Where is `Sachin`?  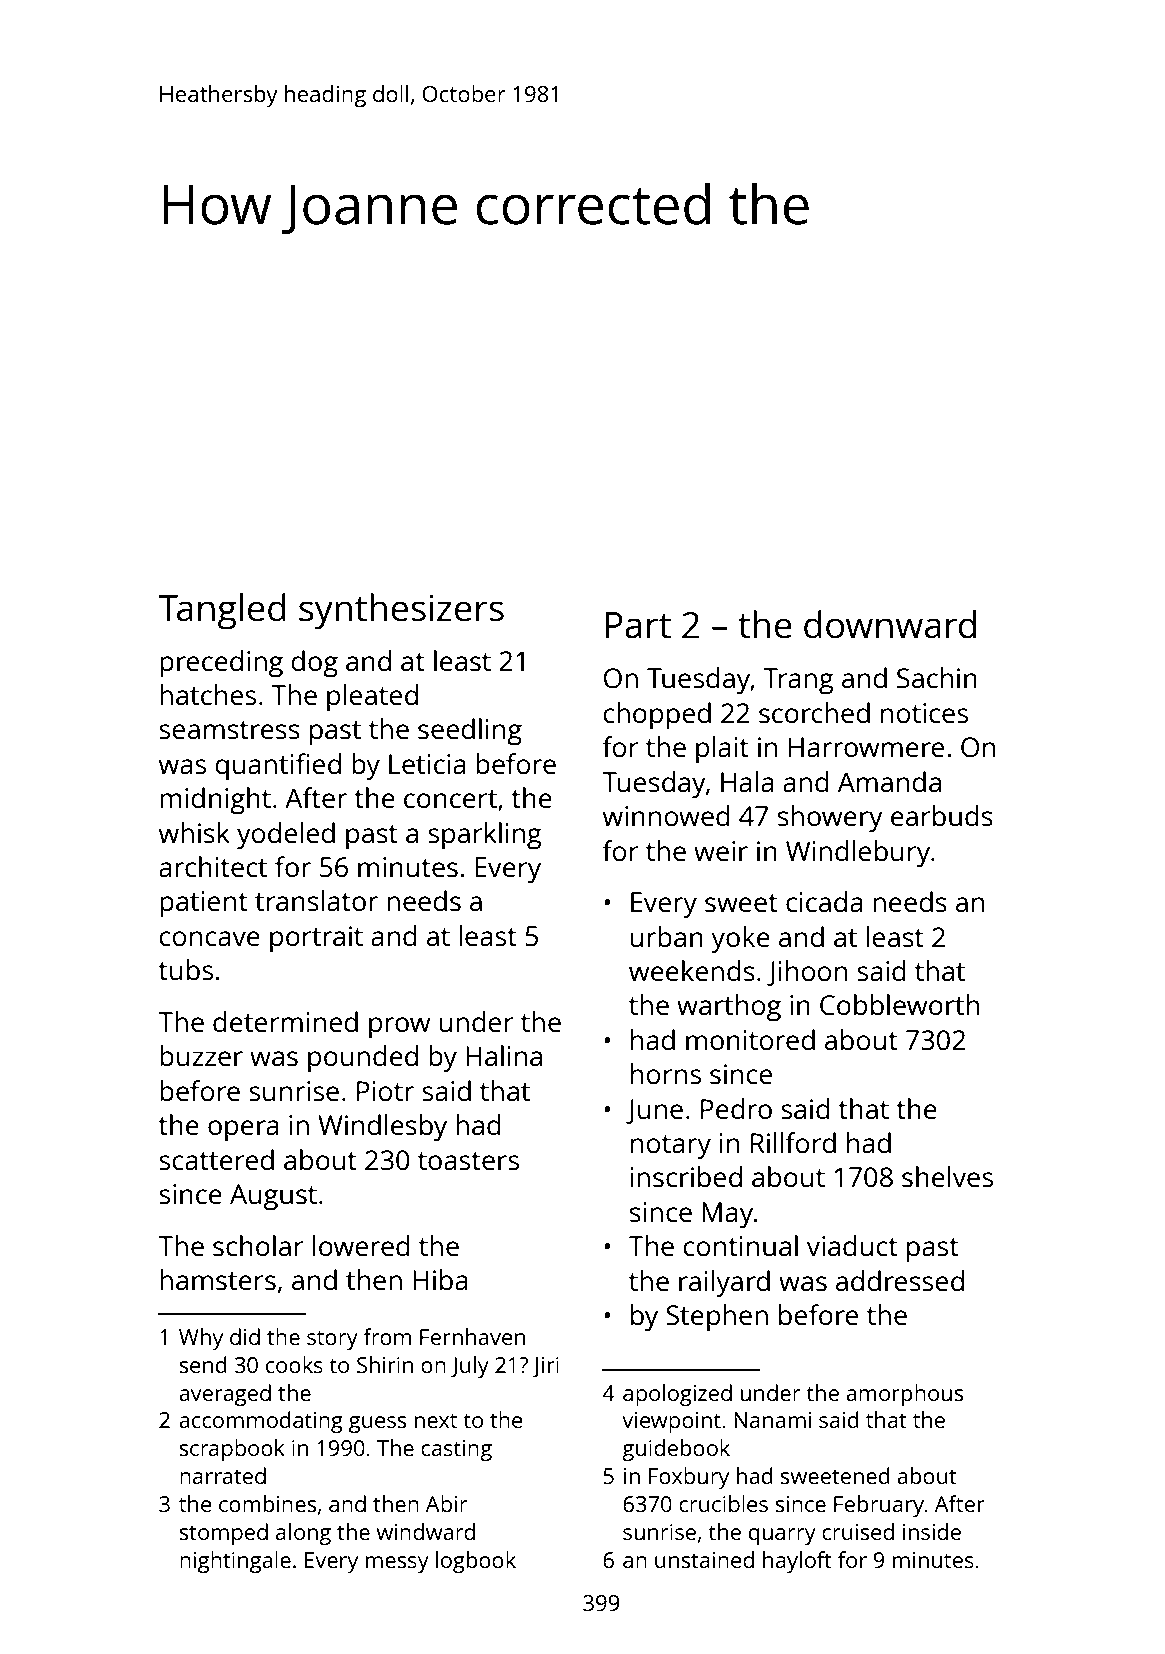 Sachin is located at coordinates (937, 677).
